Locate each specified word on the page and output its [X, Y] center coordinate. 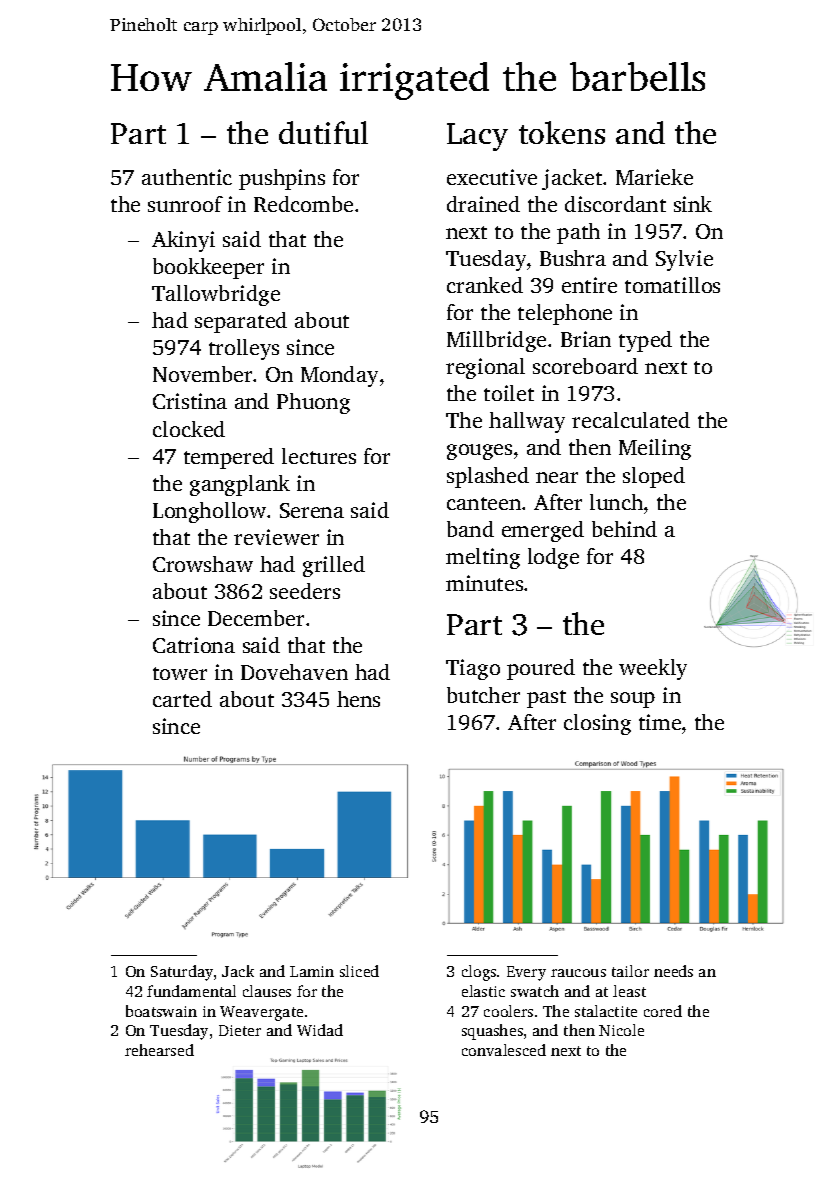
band [470, 529]
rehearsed [159, 1050]
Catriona [194, 645]
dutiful [323, 132]
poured [541, 669]
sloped [654, 477]
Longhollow [209, 512]
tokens [562, 132]
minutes [484, 583]
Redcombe [303, 204]
